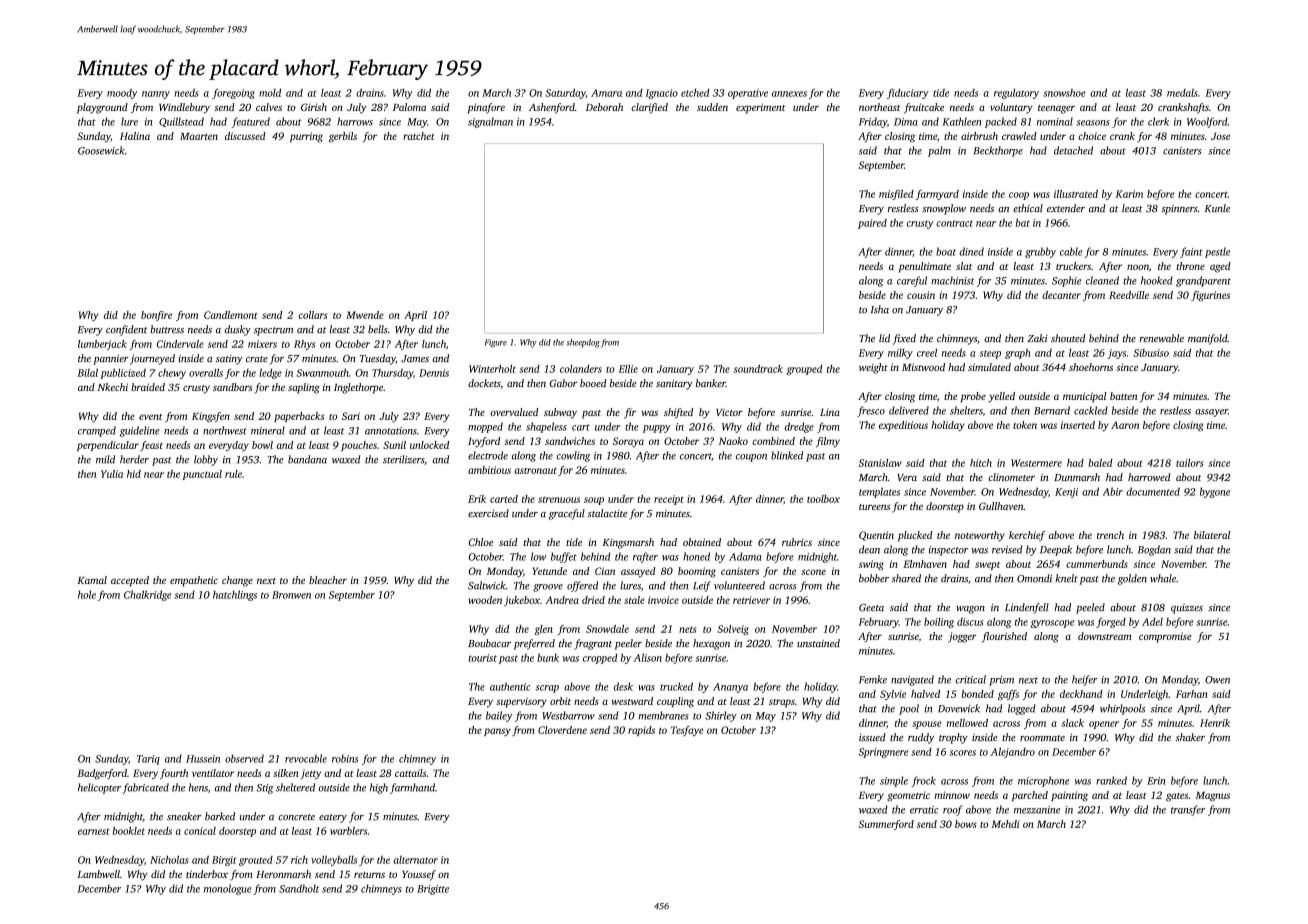 The height and width of the page is (924, 1308). What do you see at coordinates (1203, 281) in the page?
I see `grandparent` at bounding box center [1203, 281].
